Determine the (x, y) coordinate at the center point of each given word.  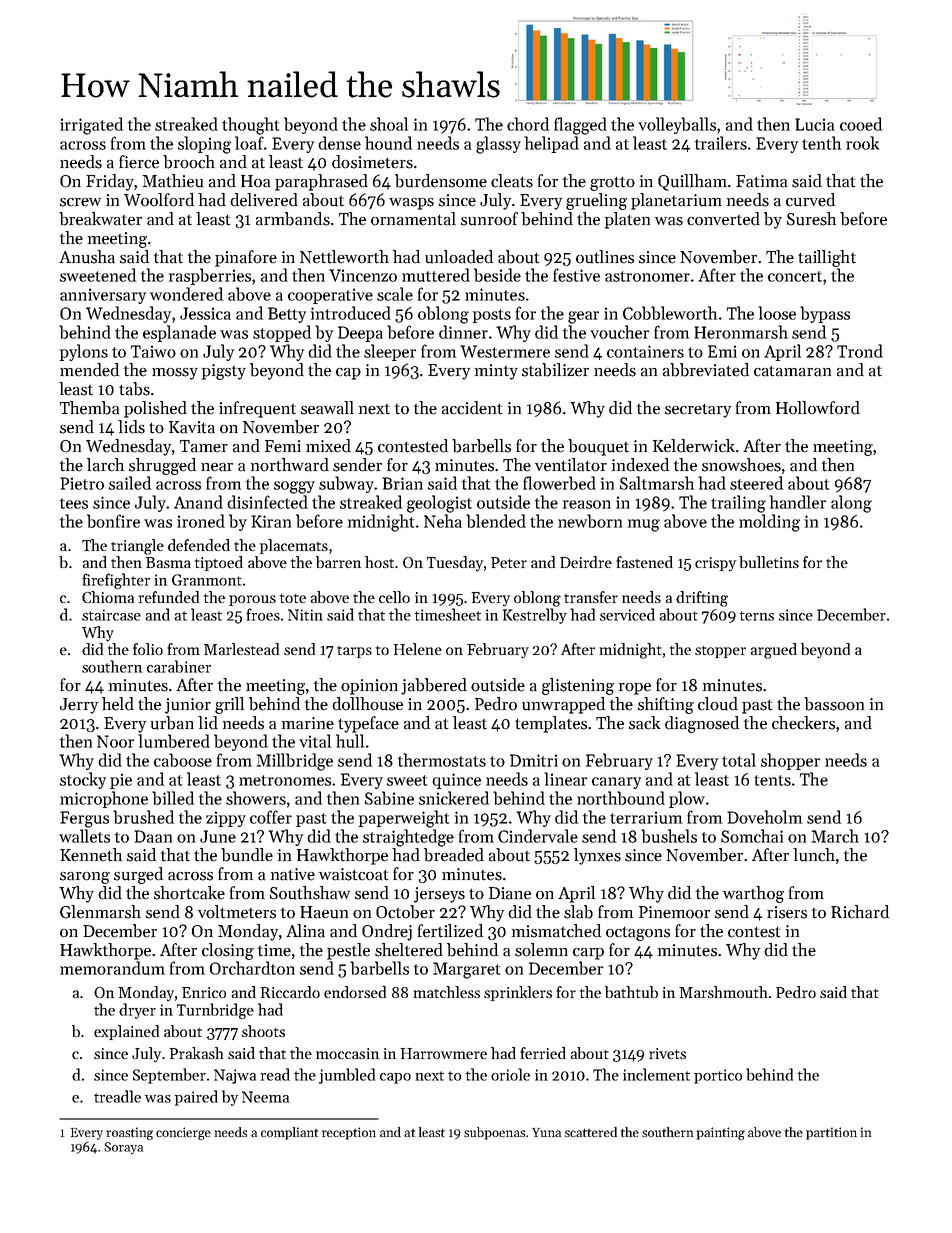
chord (528, 124)
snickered (454, 798)
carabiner (179, 666)
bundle (247, 855)
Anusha (87, 257)
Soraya (123, 1148)
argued (774, 651)
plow (687, 799)
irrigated (91, 126)
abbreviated (706, 370)
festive (576, 275)
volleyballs (677, 125)
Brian (402, 483)
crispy (715, 564)
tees (74, 503)
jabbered (434, 686)
